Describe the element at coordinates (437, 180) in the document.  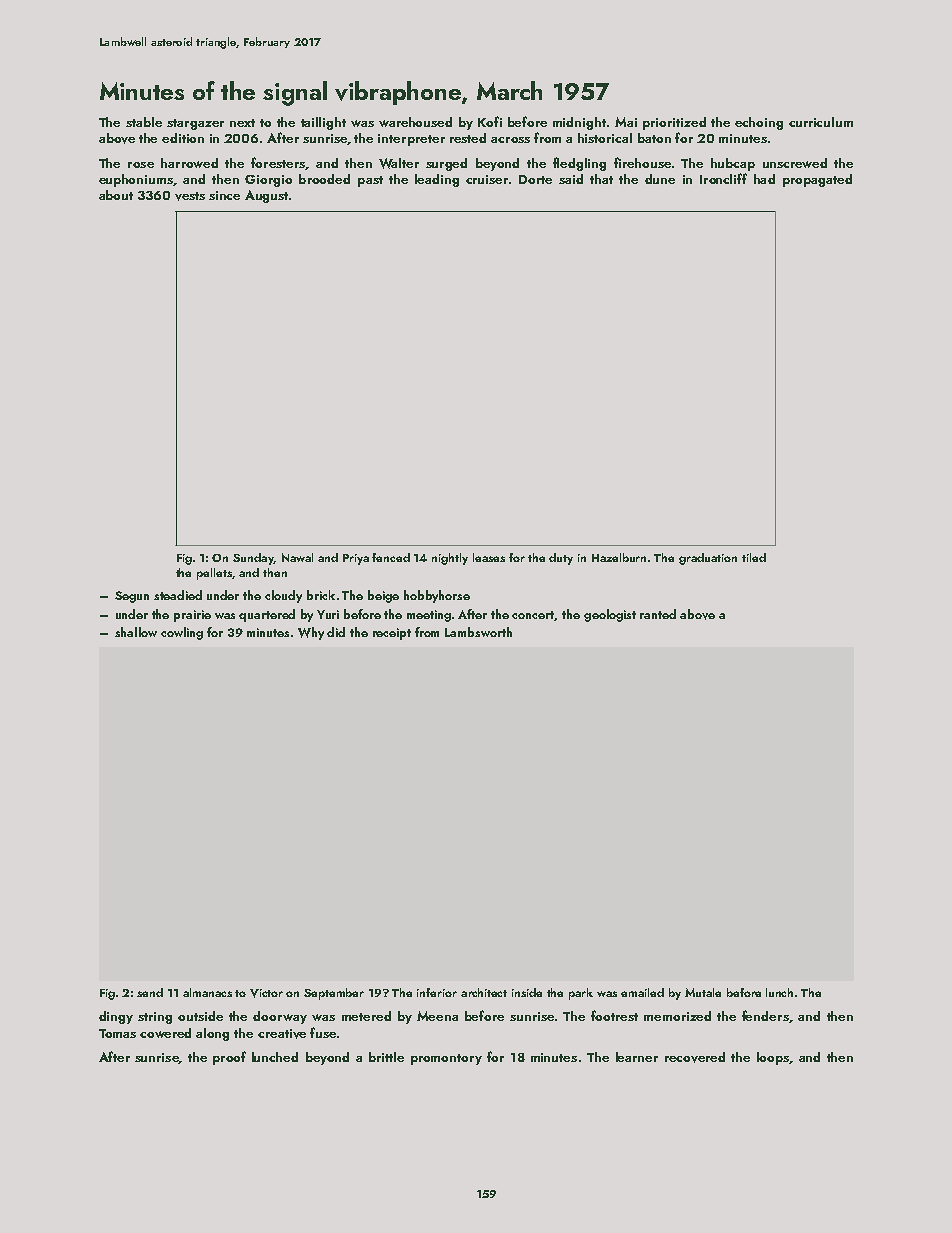
I see `leading` at that location.
